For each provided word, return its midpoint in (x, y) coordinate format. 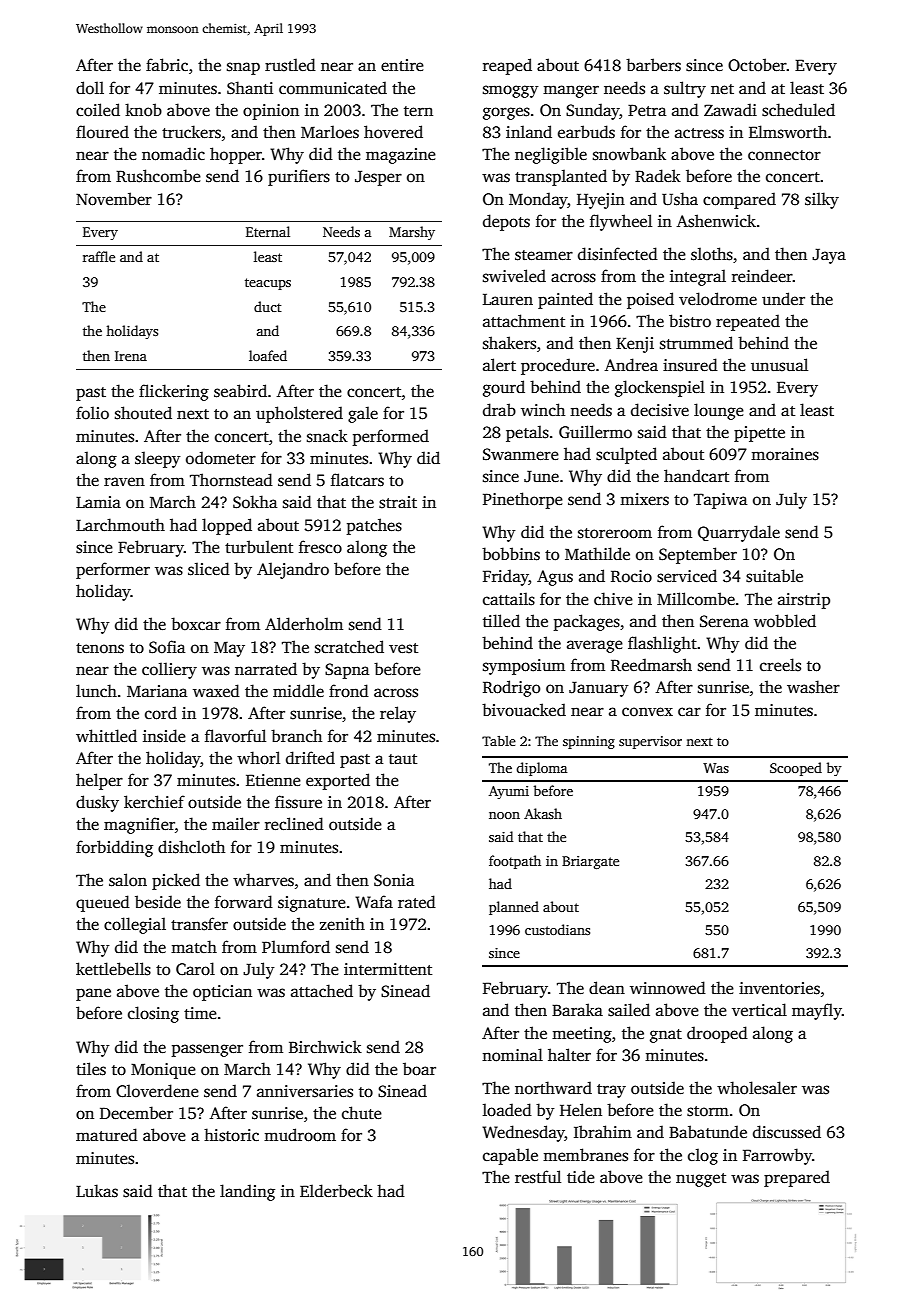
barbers (653, 65)
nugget (701, 1180)
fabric (167, 64)
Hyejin (601, 201)
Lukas (97, 1191)
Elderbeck (336, 1191)
